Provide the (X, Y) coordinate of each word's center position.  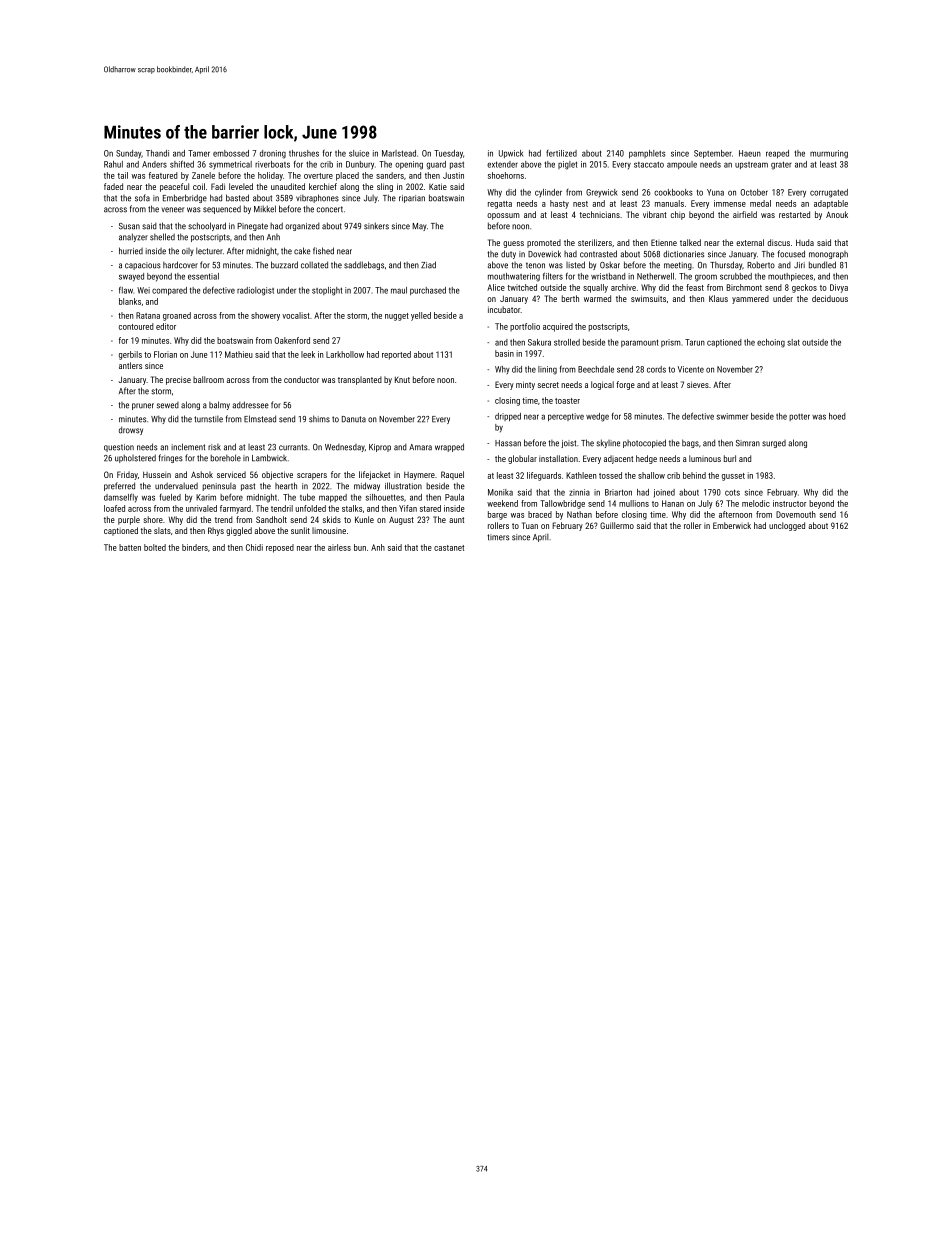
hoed (837, 416)
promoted (544, 243)
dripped (508, 417)
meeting (678, 266)
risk (214, 447)
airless (339, 547)
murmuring (829, 154)
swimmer (732, 416)
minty (525, 385)
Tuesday (448, 154)
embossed (231, 153)
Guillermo (617, 525)
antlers (130, 365)
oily (188, 252)
